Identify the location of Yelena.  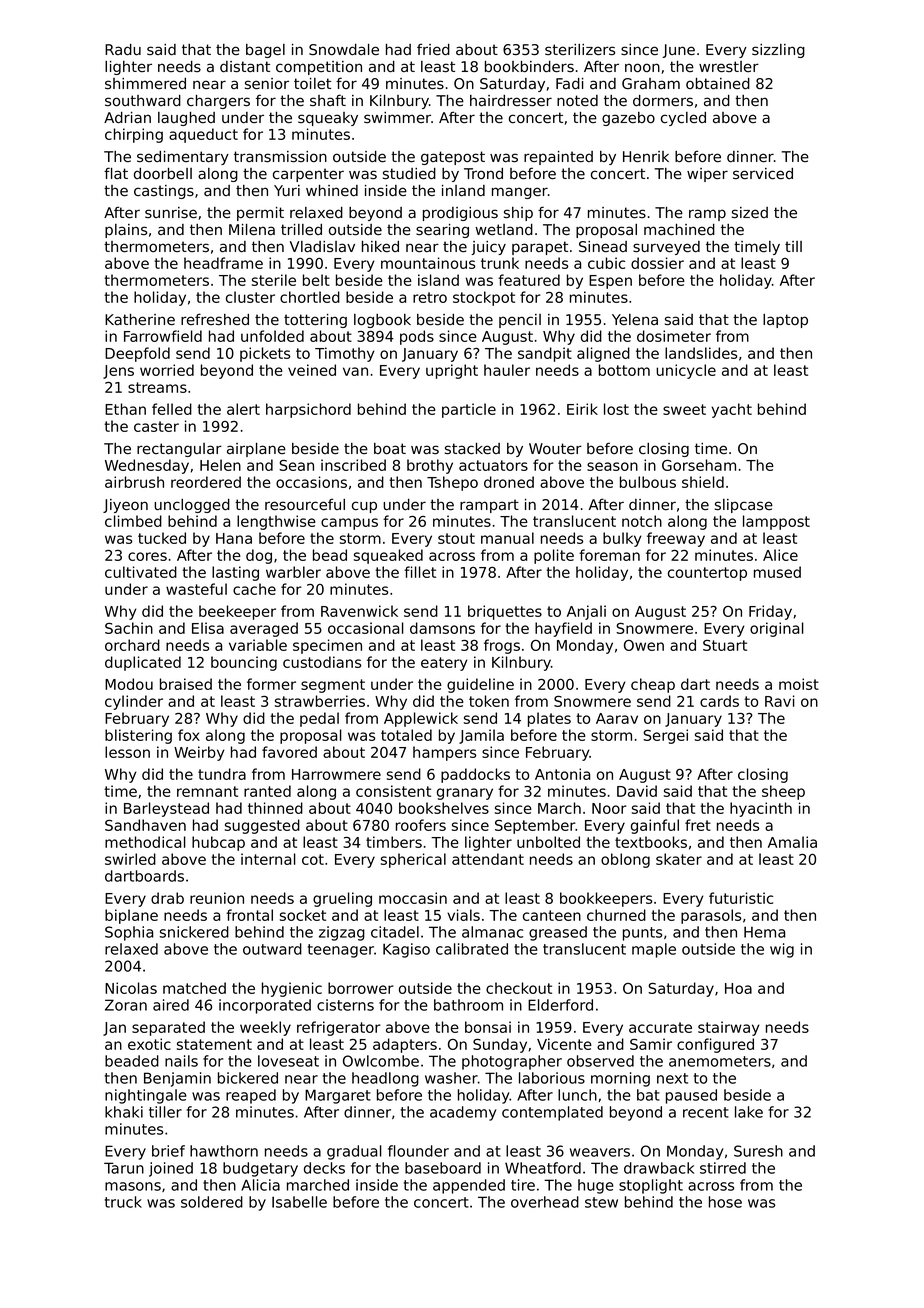
(635, 319).
